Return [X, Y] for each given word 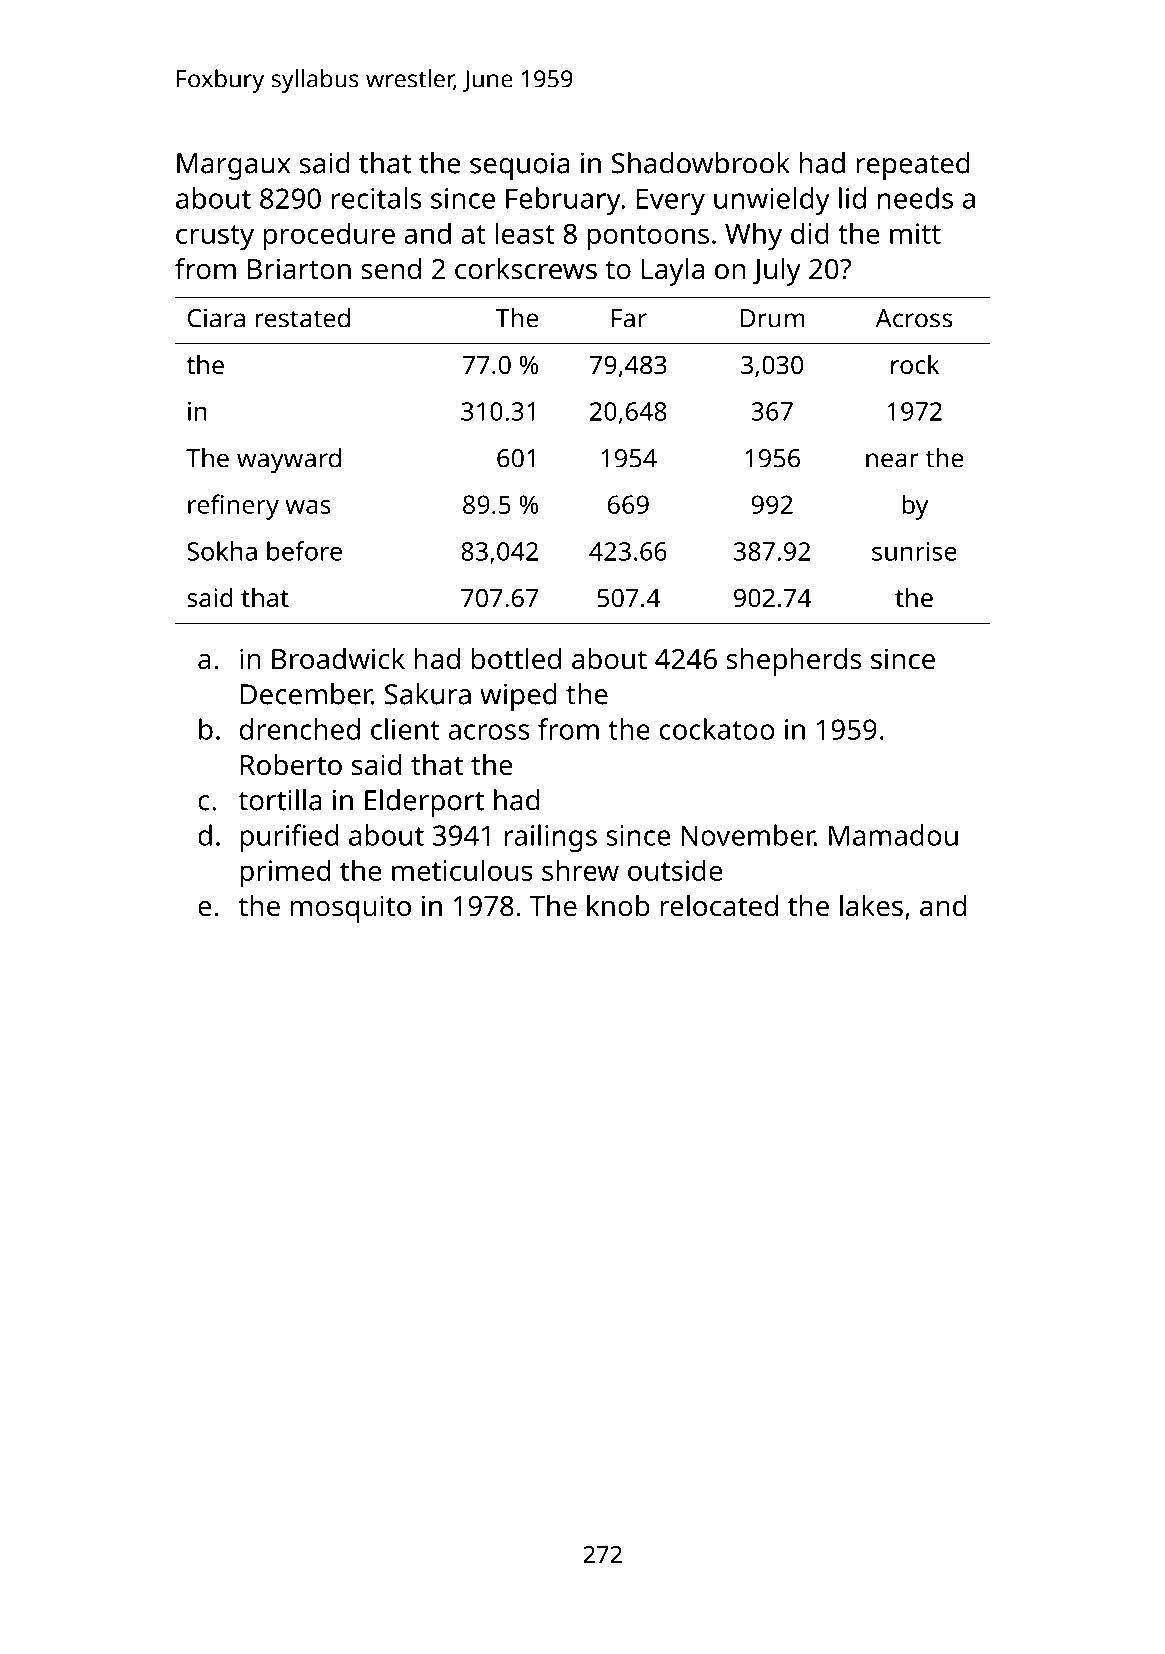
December [306, 694]
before [304, 551]
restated [302, 318]
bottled [516, 659]
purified [289, 838]
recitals [377, 198]
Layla [673, 272]
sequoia [520, 166]
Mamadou [893, 835]
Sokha [222, 551]
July [776, 272]
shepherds [793, 662]
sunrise [914, 551]
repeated [913, 166]
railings [551, 838]
